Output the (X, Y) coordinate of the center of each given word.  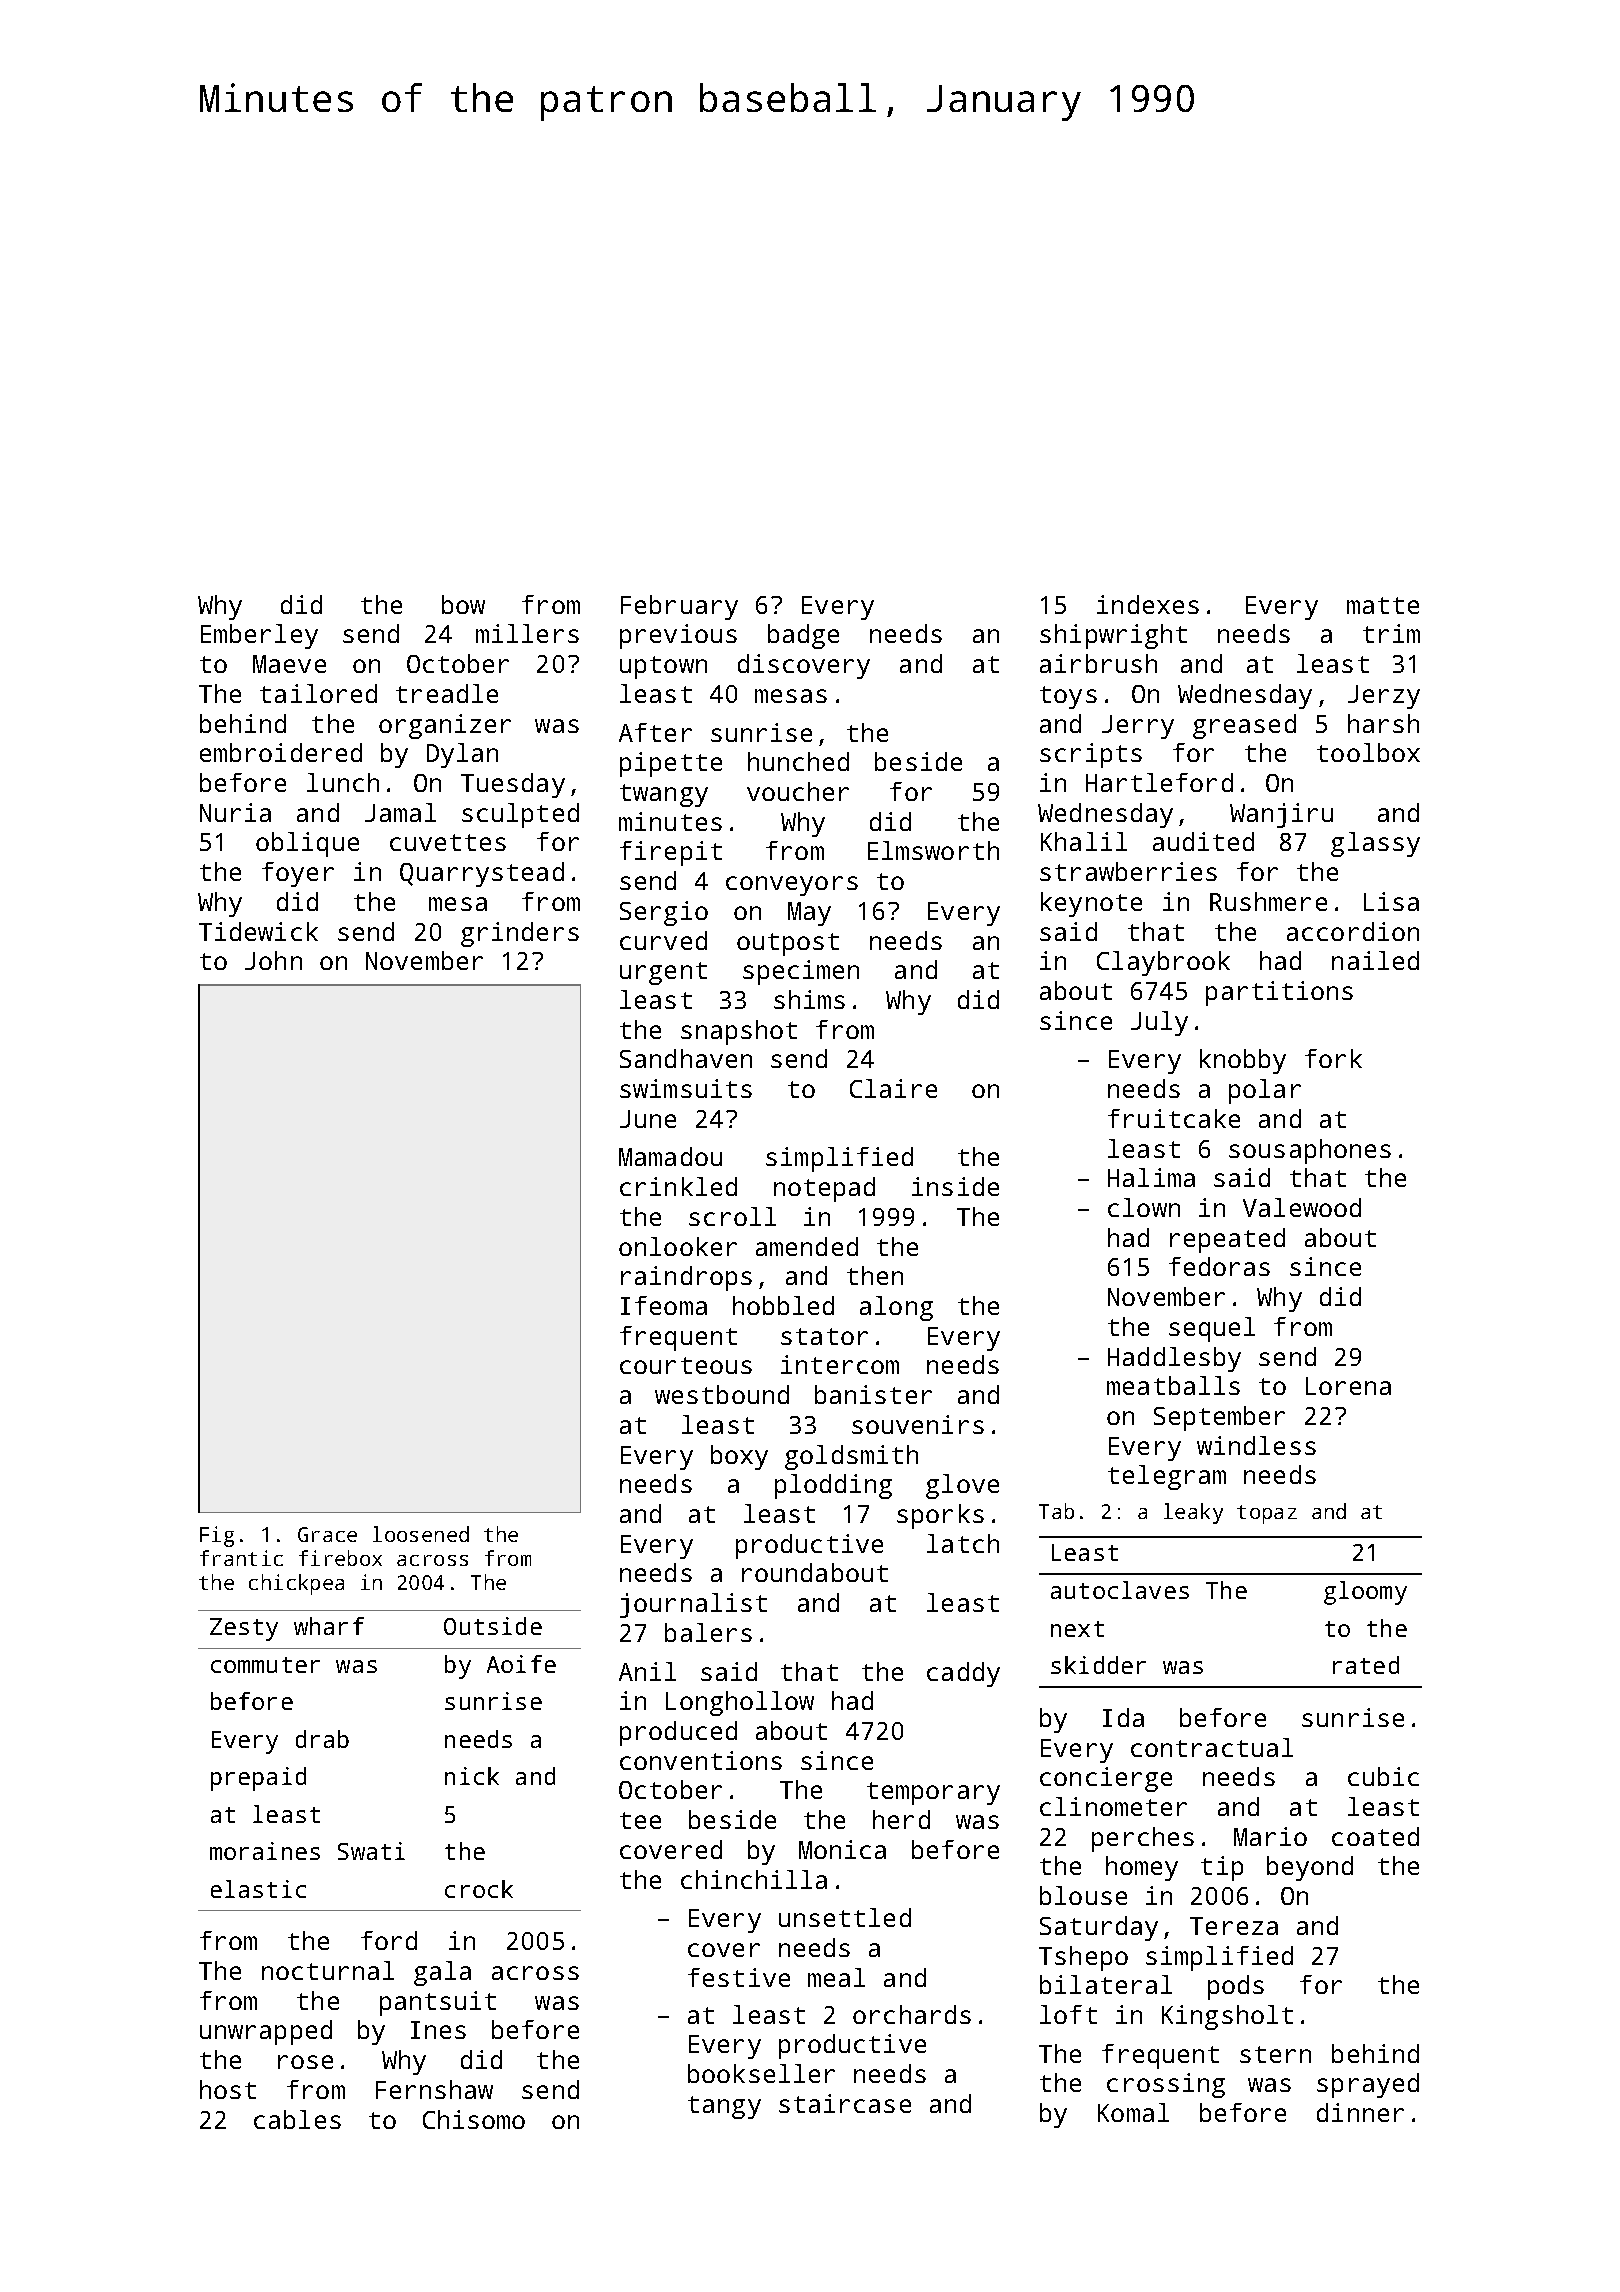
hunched (798, 761)
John (273, 960)
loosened (421, 1534)
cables (297, 2119)
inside (955, 1186)
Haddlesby (1174, 1359)
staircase (845, 2103)
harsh (1383, 723)
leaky (1193, 1513)
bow (463, 604)
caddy (963, 1674)
